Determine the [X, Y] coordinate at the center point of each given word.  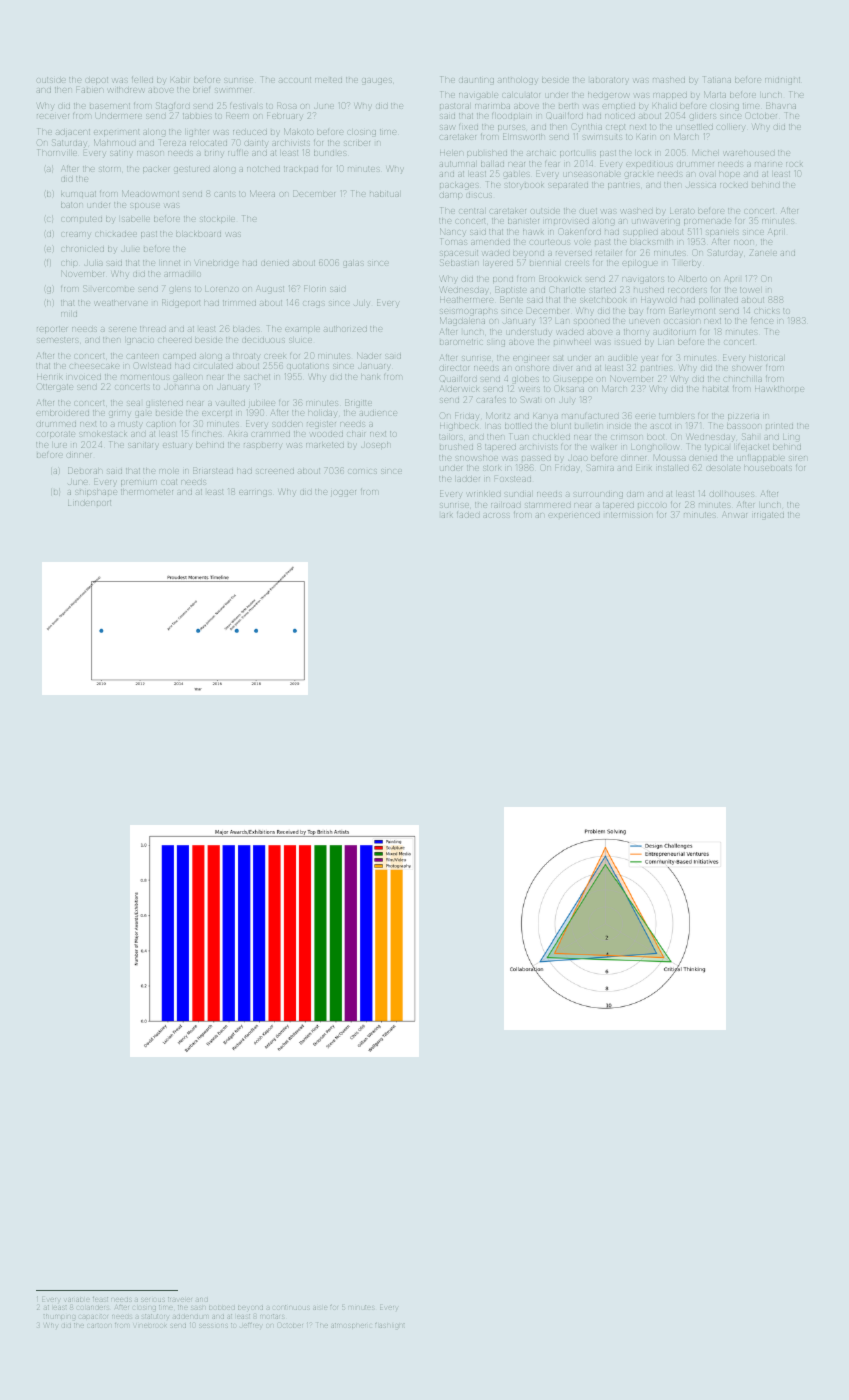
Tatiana [717, 79]
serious [153, 1300]
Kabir [180, 80]
